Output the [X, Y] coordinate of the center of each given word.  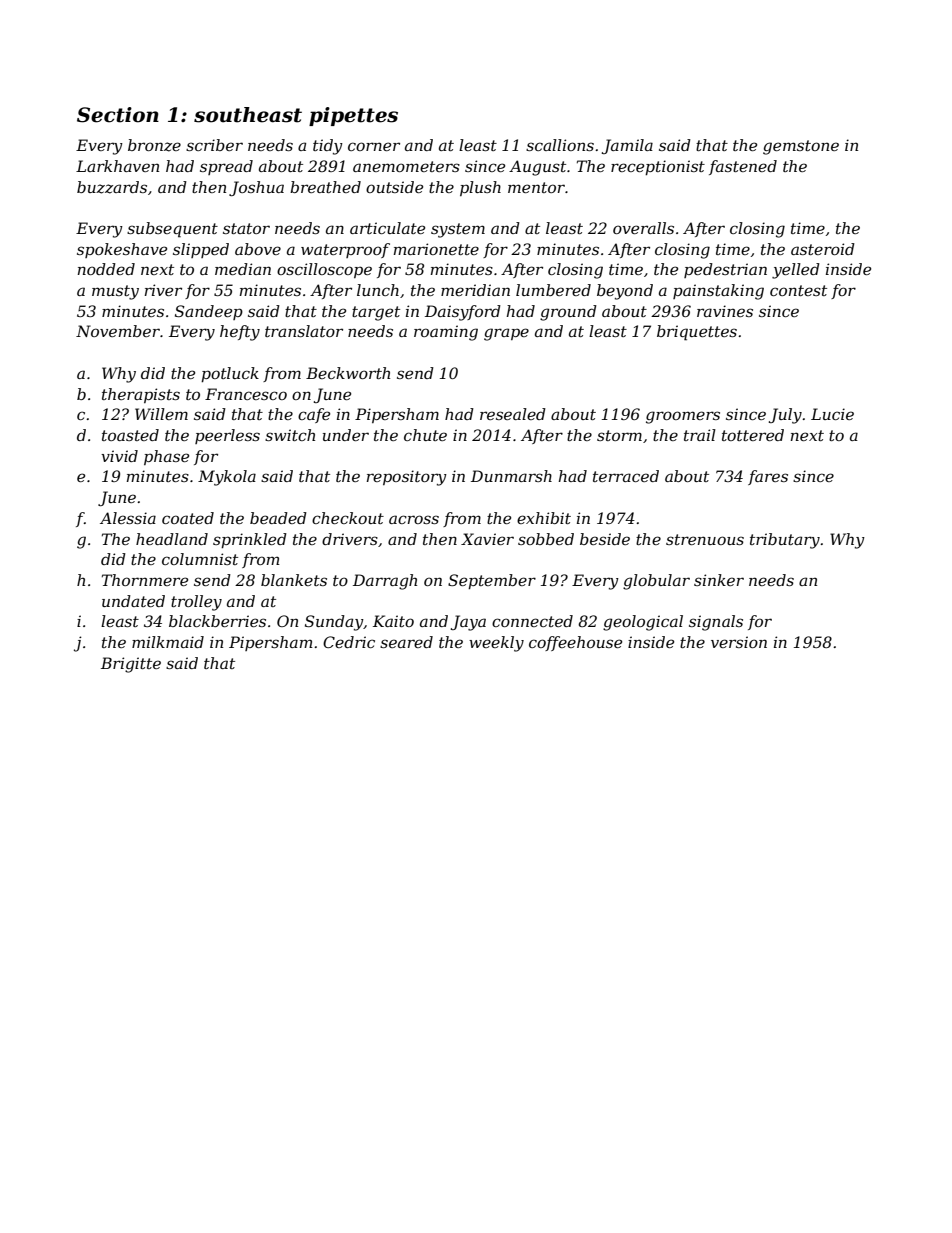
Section [118, 115]
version [739, 642]
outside [394, 187]
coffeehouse [575, 643]
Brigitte [131, 665]
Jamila [627, 146]
